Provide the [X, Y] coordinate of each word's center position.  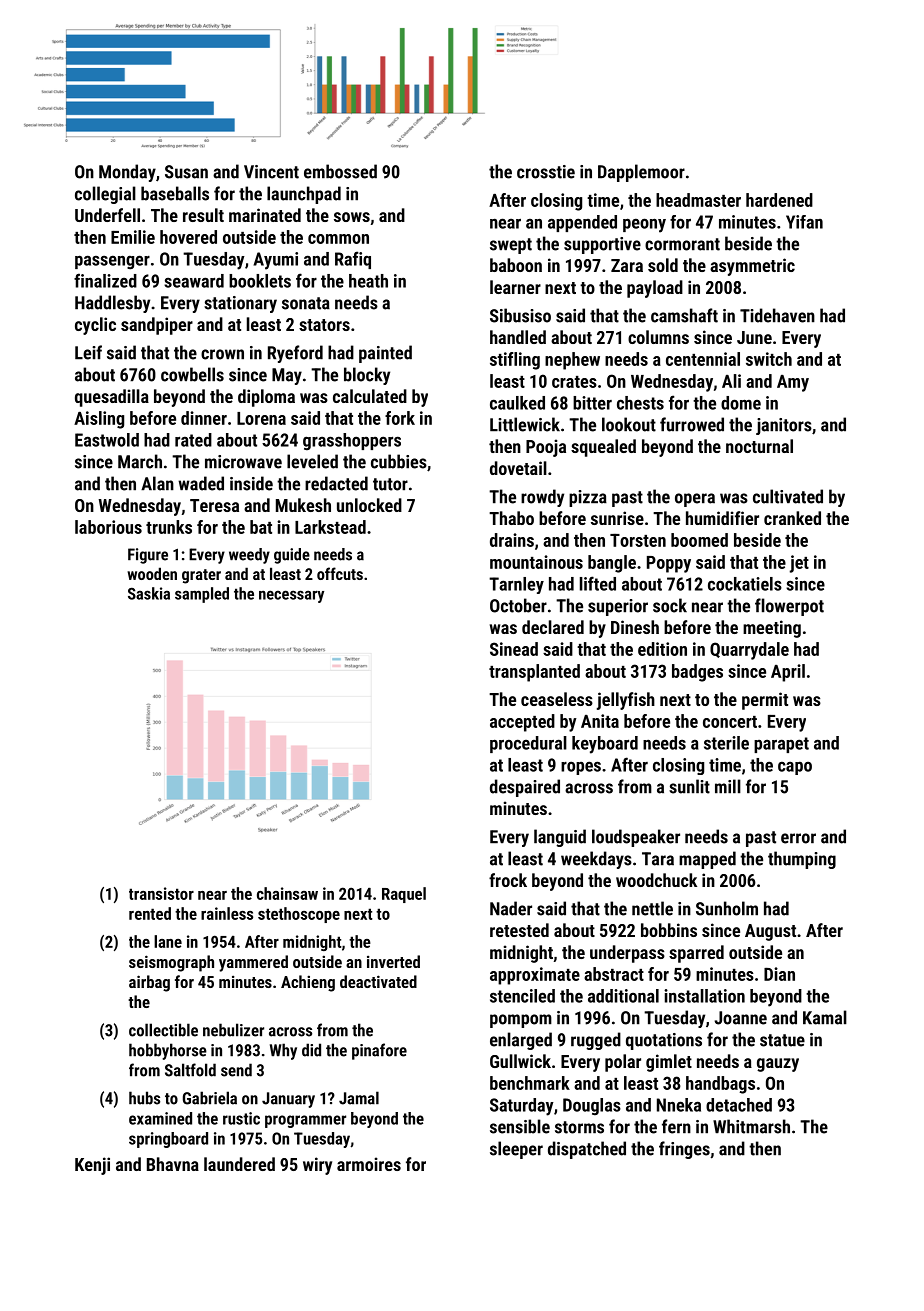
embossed [340, 171]
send [236, 1070]
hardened [779, 200]
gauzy [778, 1065]
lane [168, 941]
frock [508, 880]
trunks [169, 527]
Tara [658, 859]
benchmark [530, 1083]
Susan [186, 172]
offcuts [340, 573]
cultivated [788, 496]
